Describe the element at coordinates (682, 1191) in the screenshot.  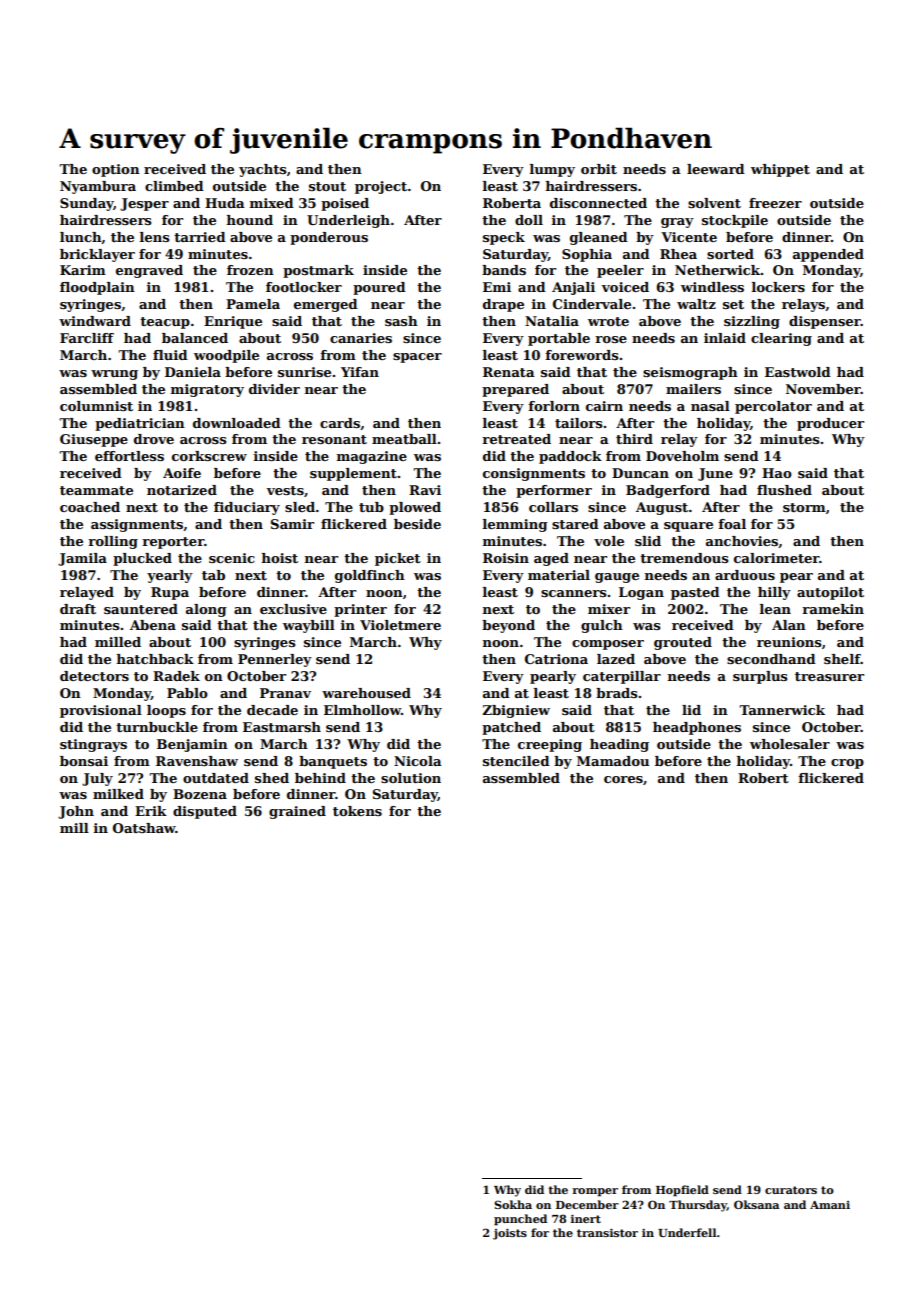
I see `Hopfield` at that location.
